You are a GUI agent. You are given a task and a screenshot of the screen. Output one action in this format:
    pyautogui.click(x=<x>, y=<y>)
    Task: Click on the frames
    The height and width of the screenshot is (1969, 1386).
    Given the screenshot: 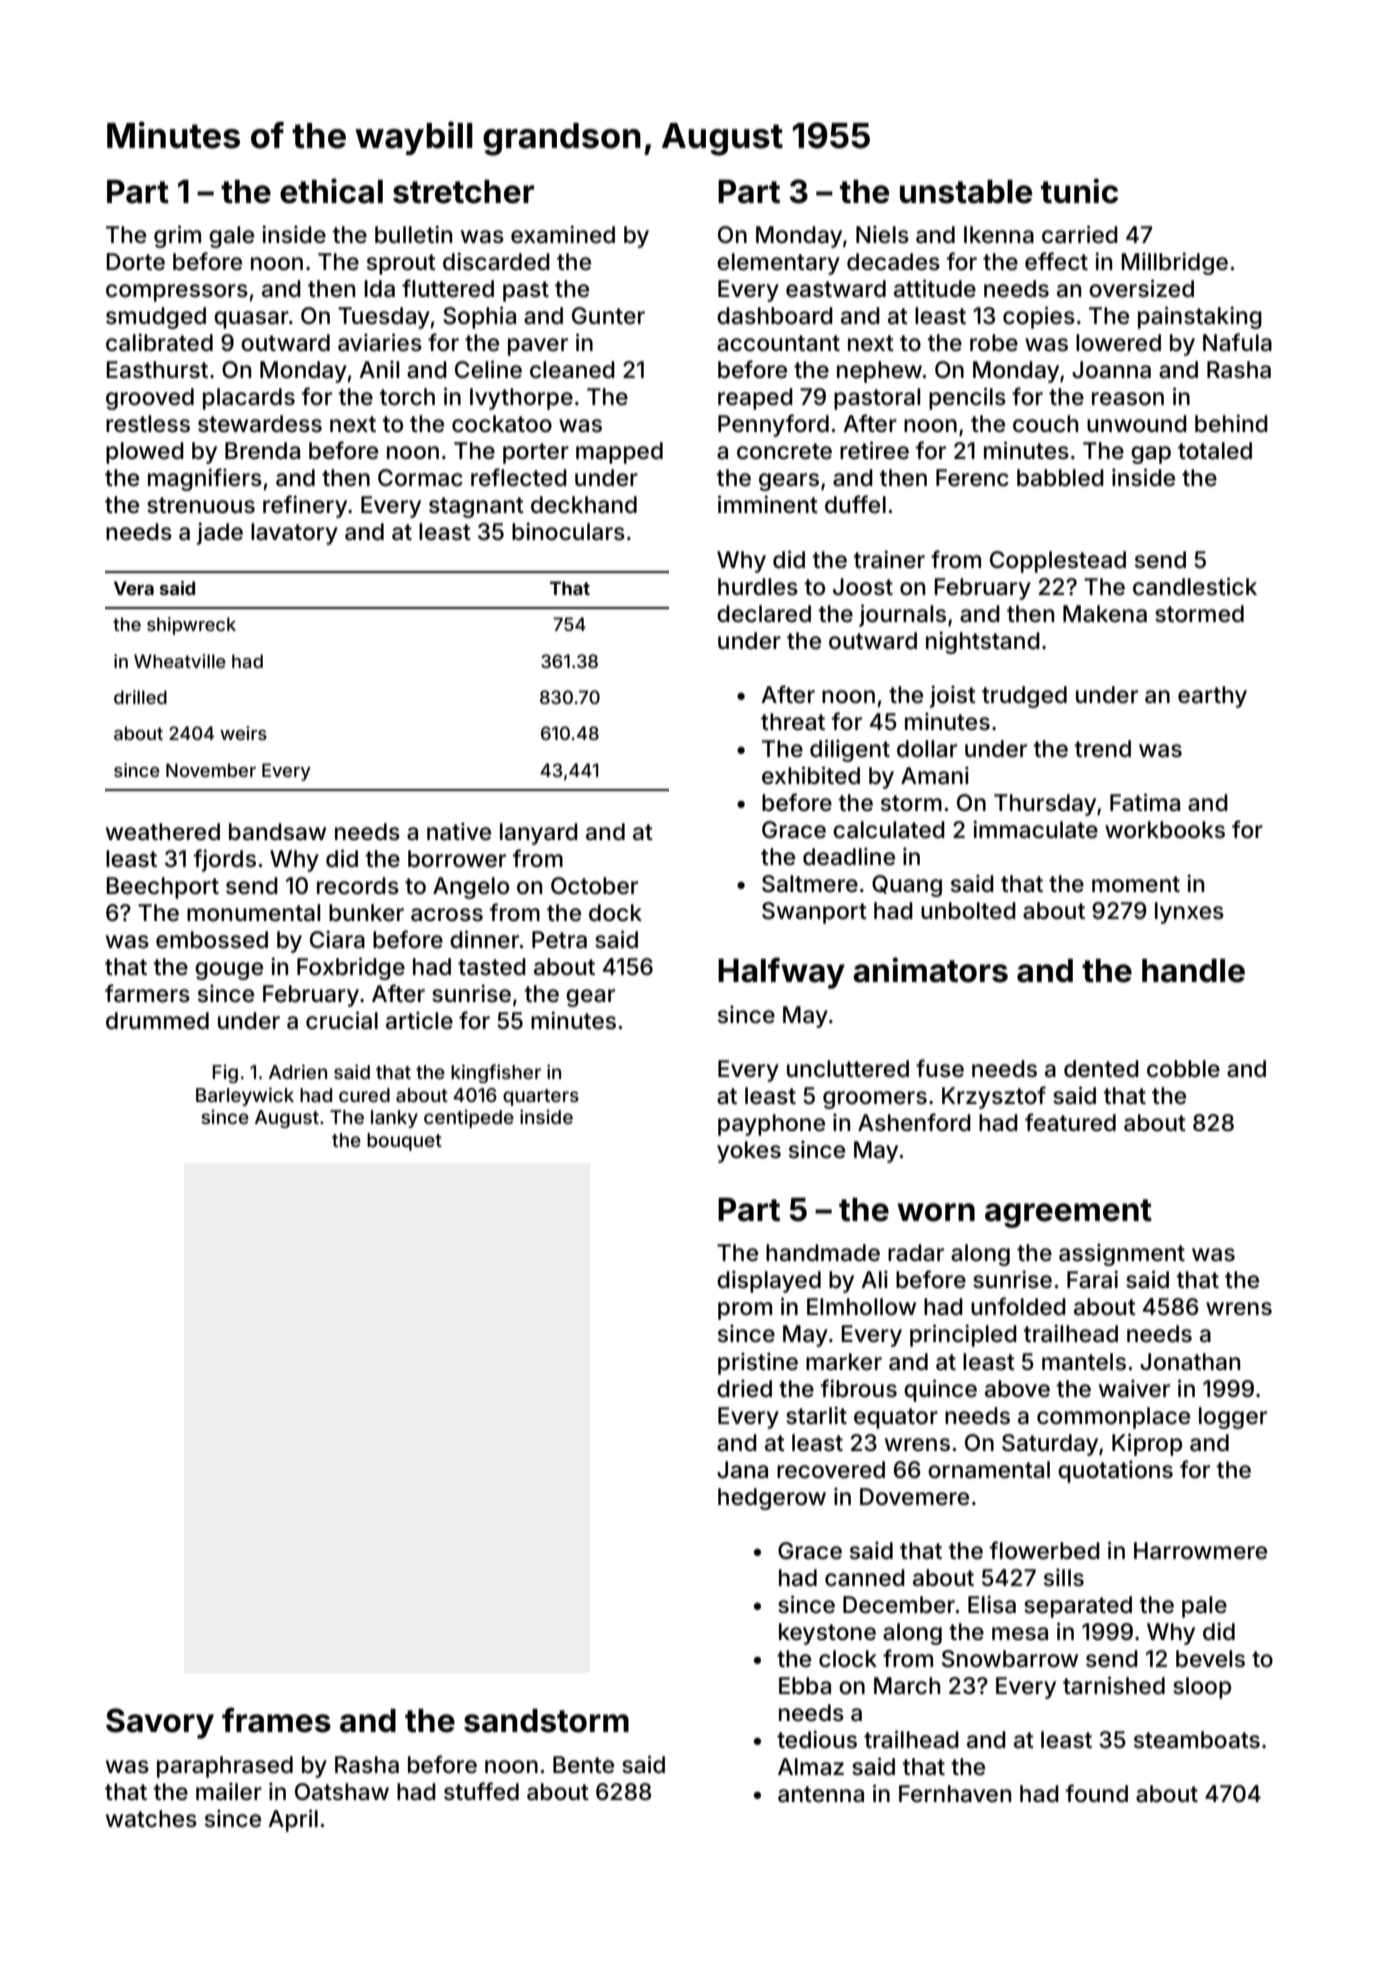 What is the action you would take?
    pyautogui.click(x=276, y=1720)
